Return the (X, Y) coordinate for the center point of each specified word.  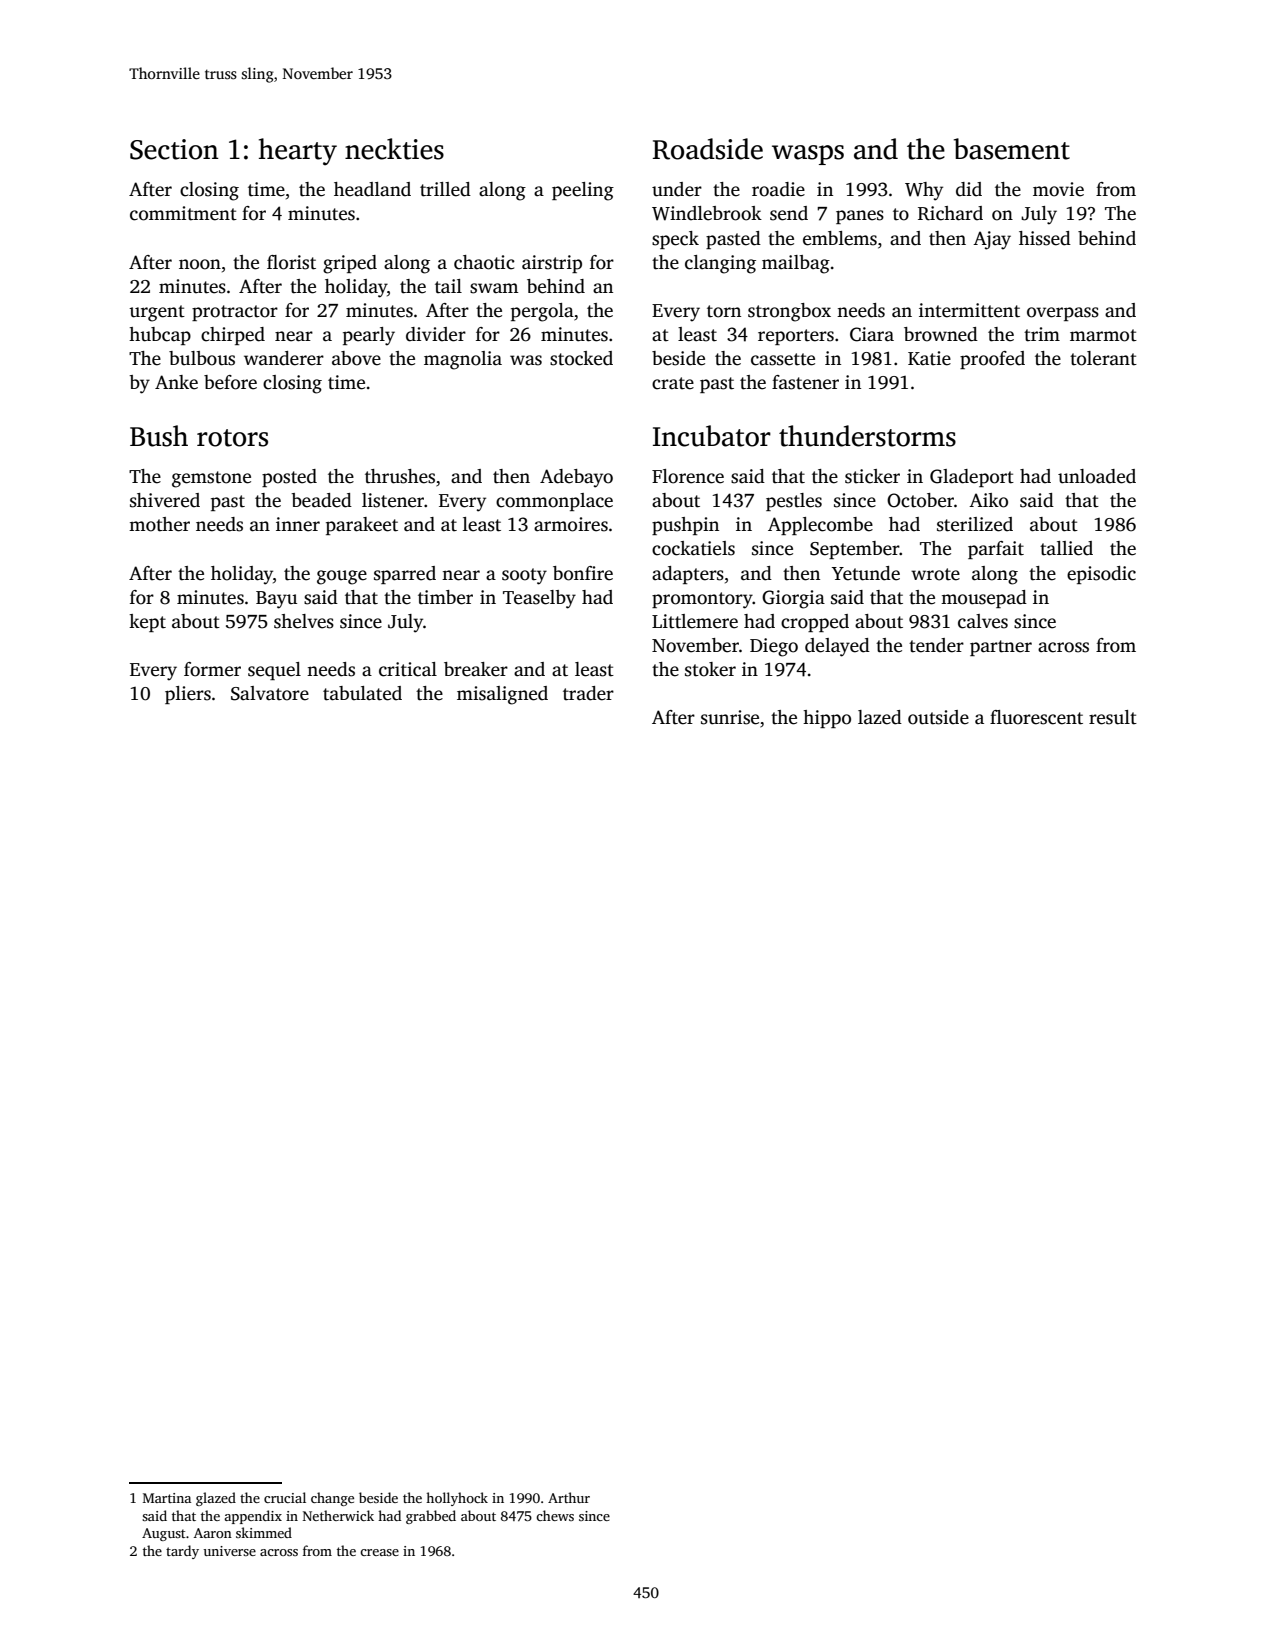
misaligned (502, 695)
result (1113, 717)
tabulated (362, 693)
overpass (1063, 314)
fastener (805, 382)
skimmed (264, 1532)
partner (1001, 648)
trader (588, 693)
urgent (157, 313)
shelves (304, 621)
